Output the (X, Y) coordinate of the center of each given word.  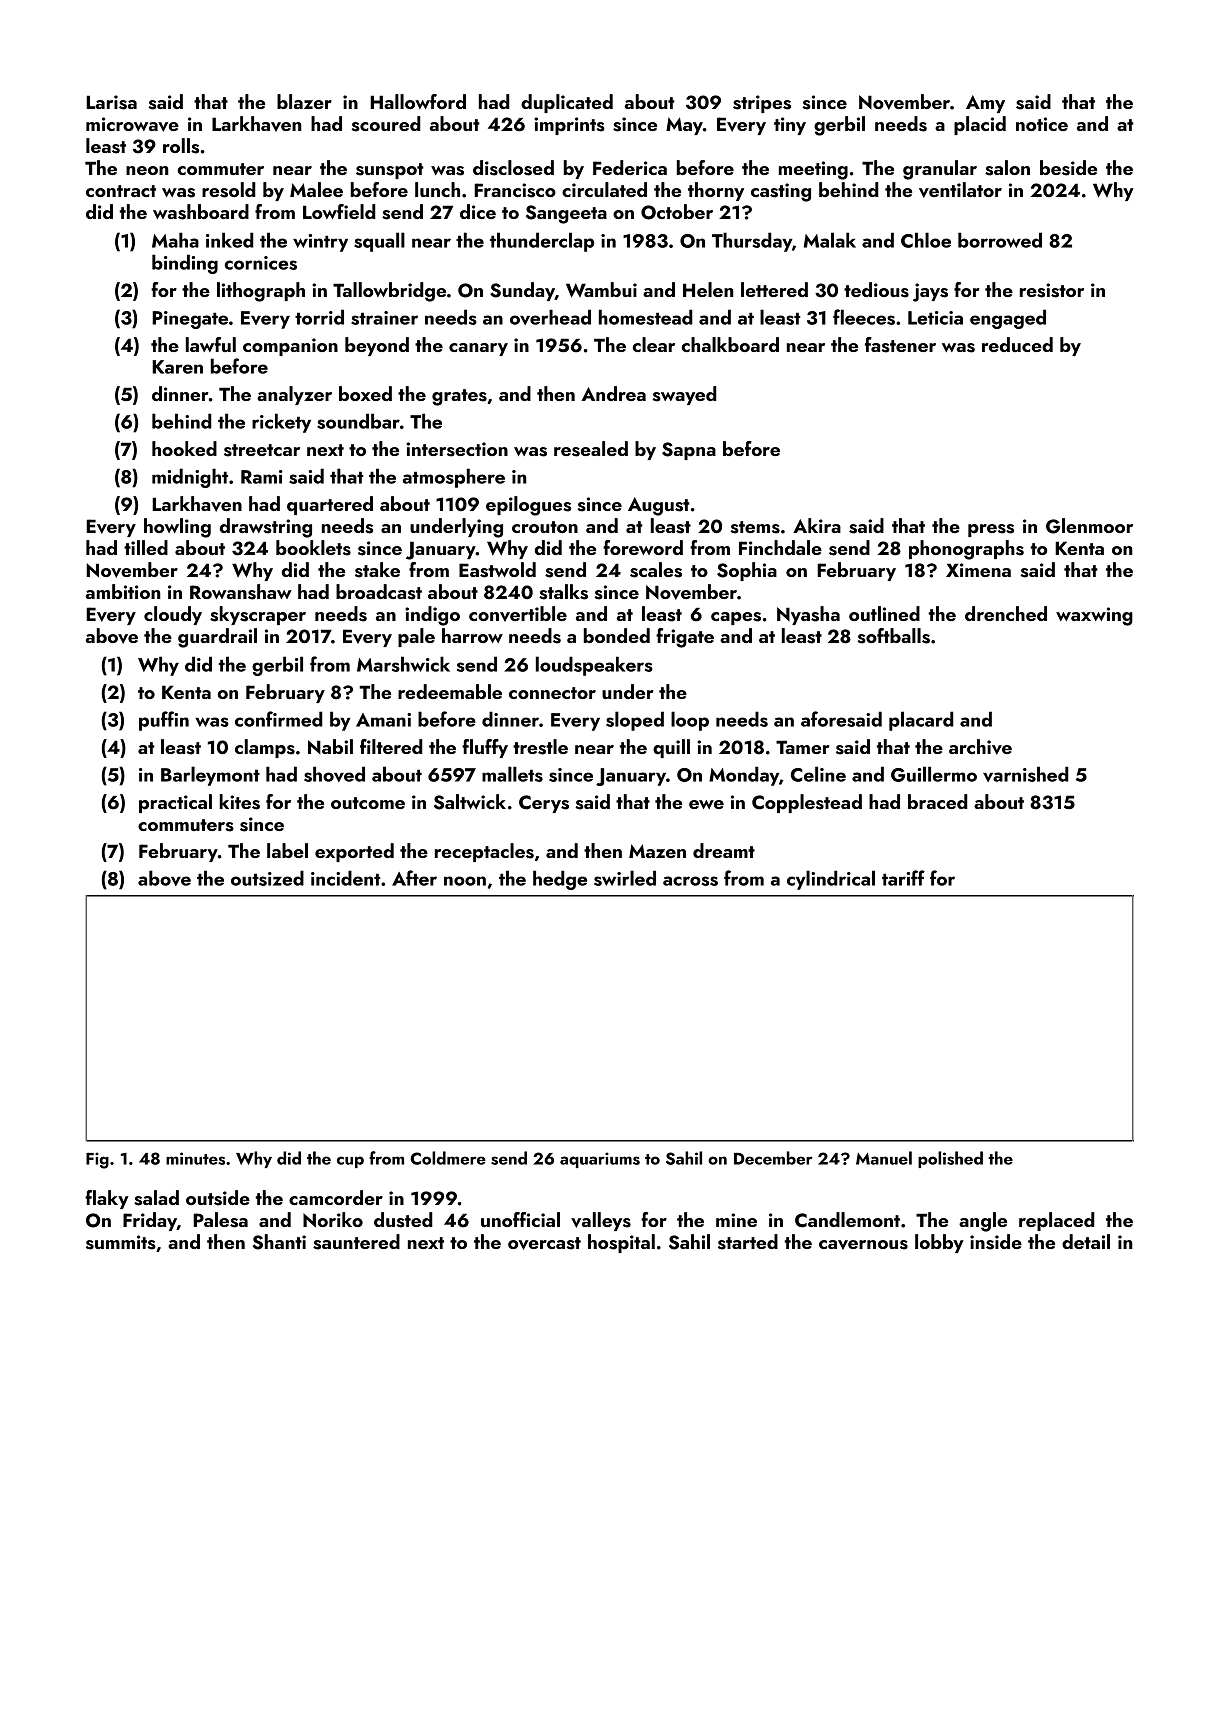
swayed (685, 395)
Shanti (279, 1242)
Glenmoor (1089, 526)
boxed (365, 393)
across (690, 881)
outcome (368, 803)
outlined (884, 613)
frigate (685, 638)
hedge (560, 880)
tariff (903, 878)
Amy (985, 104)
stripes (762, 104)
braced (938, 801)
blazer (304, 101)
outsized (267, 878)
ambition (123, 591)
